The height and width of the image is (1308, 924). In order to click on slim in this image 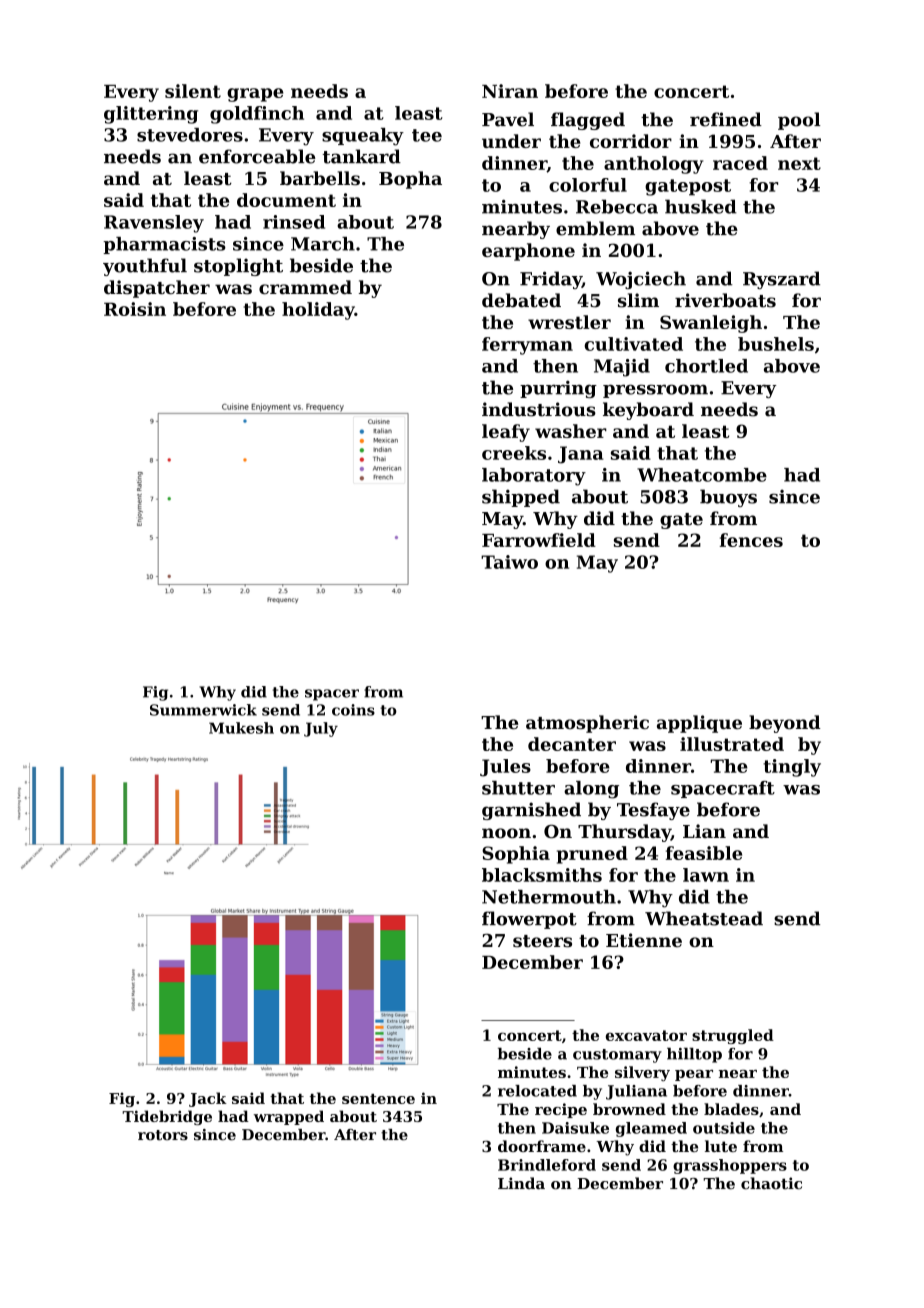, I will do `click(638, 300)`.
